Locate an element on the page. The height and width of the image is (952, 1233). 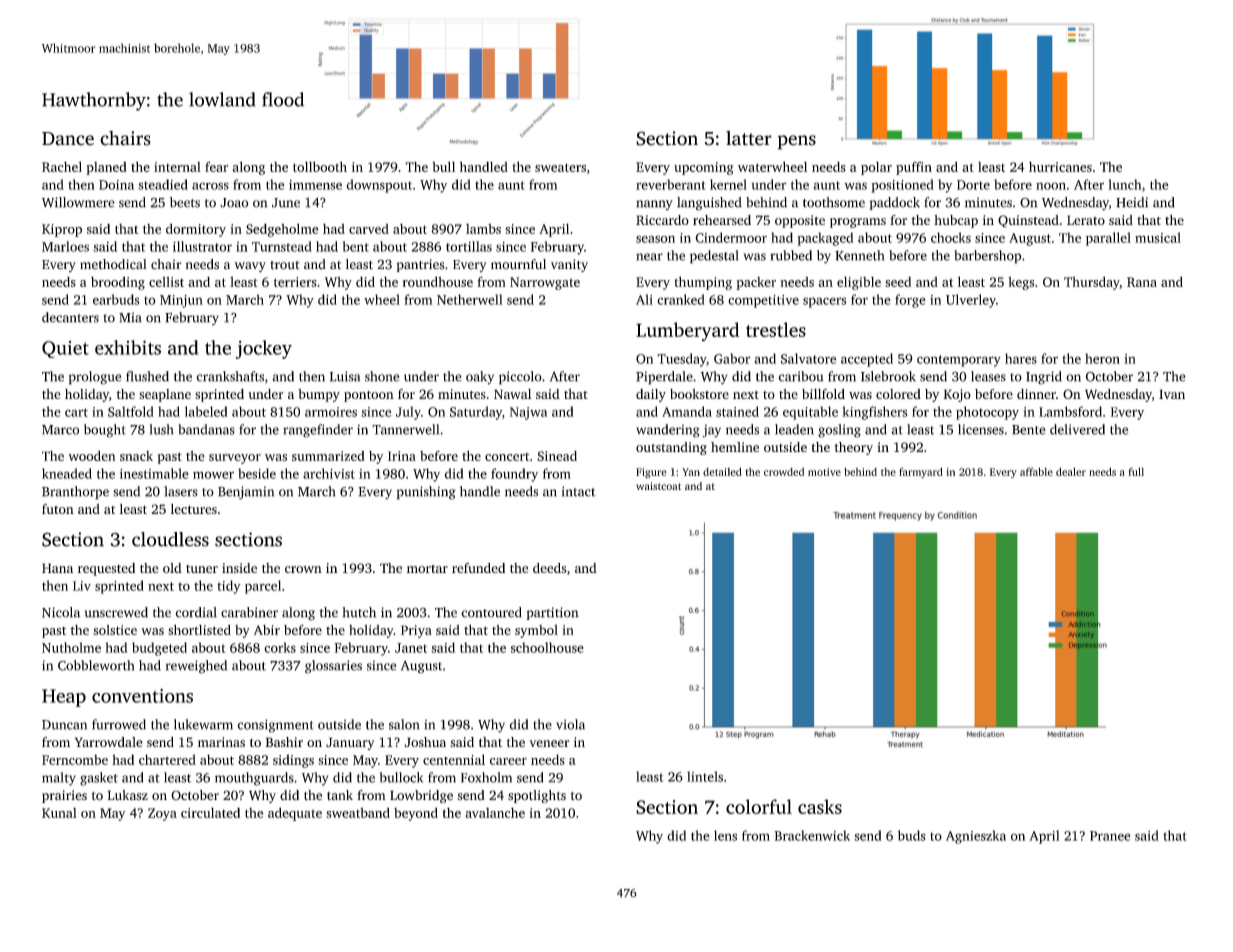
refunded is located at coordinates (478, 568).
